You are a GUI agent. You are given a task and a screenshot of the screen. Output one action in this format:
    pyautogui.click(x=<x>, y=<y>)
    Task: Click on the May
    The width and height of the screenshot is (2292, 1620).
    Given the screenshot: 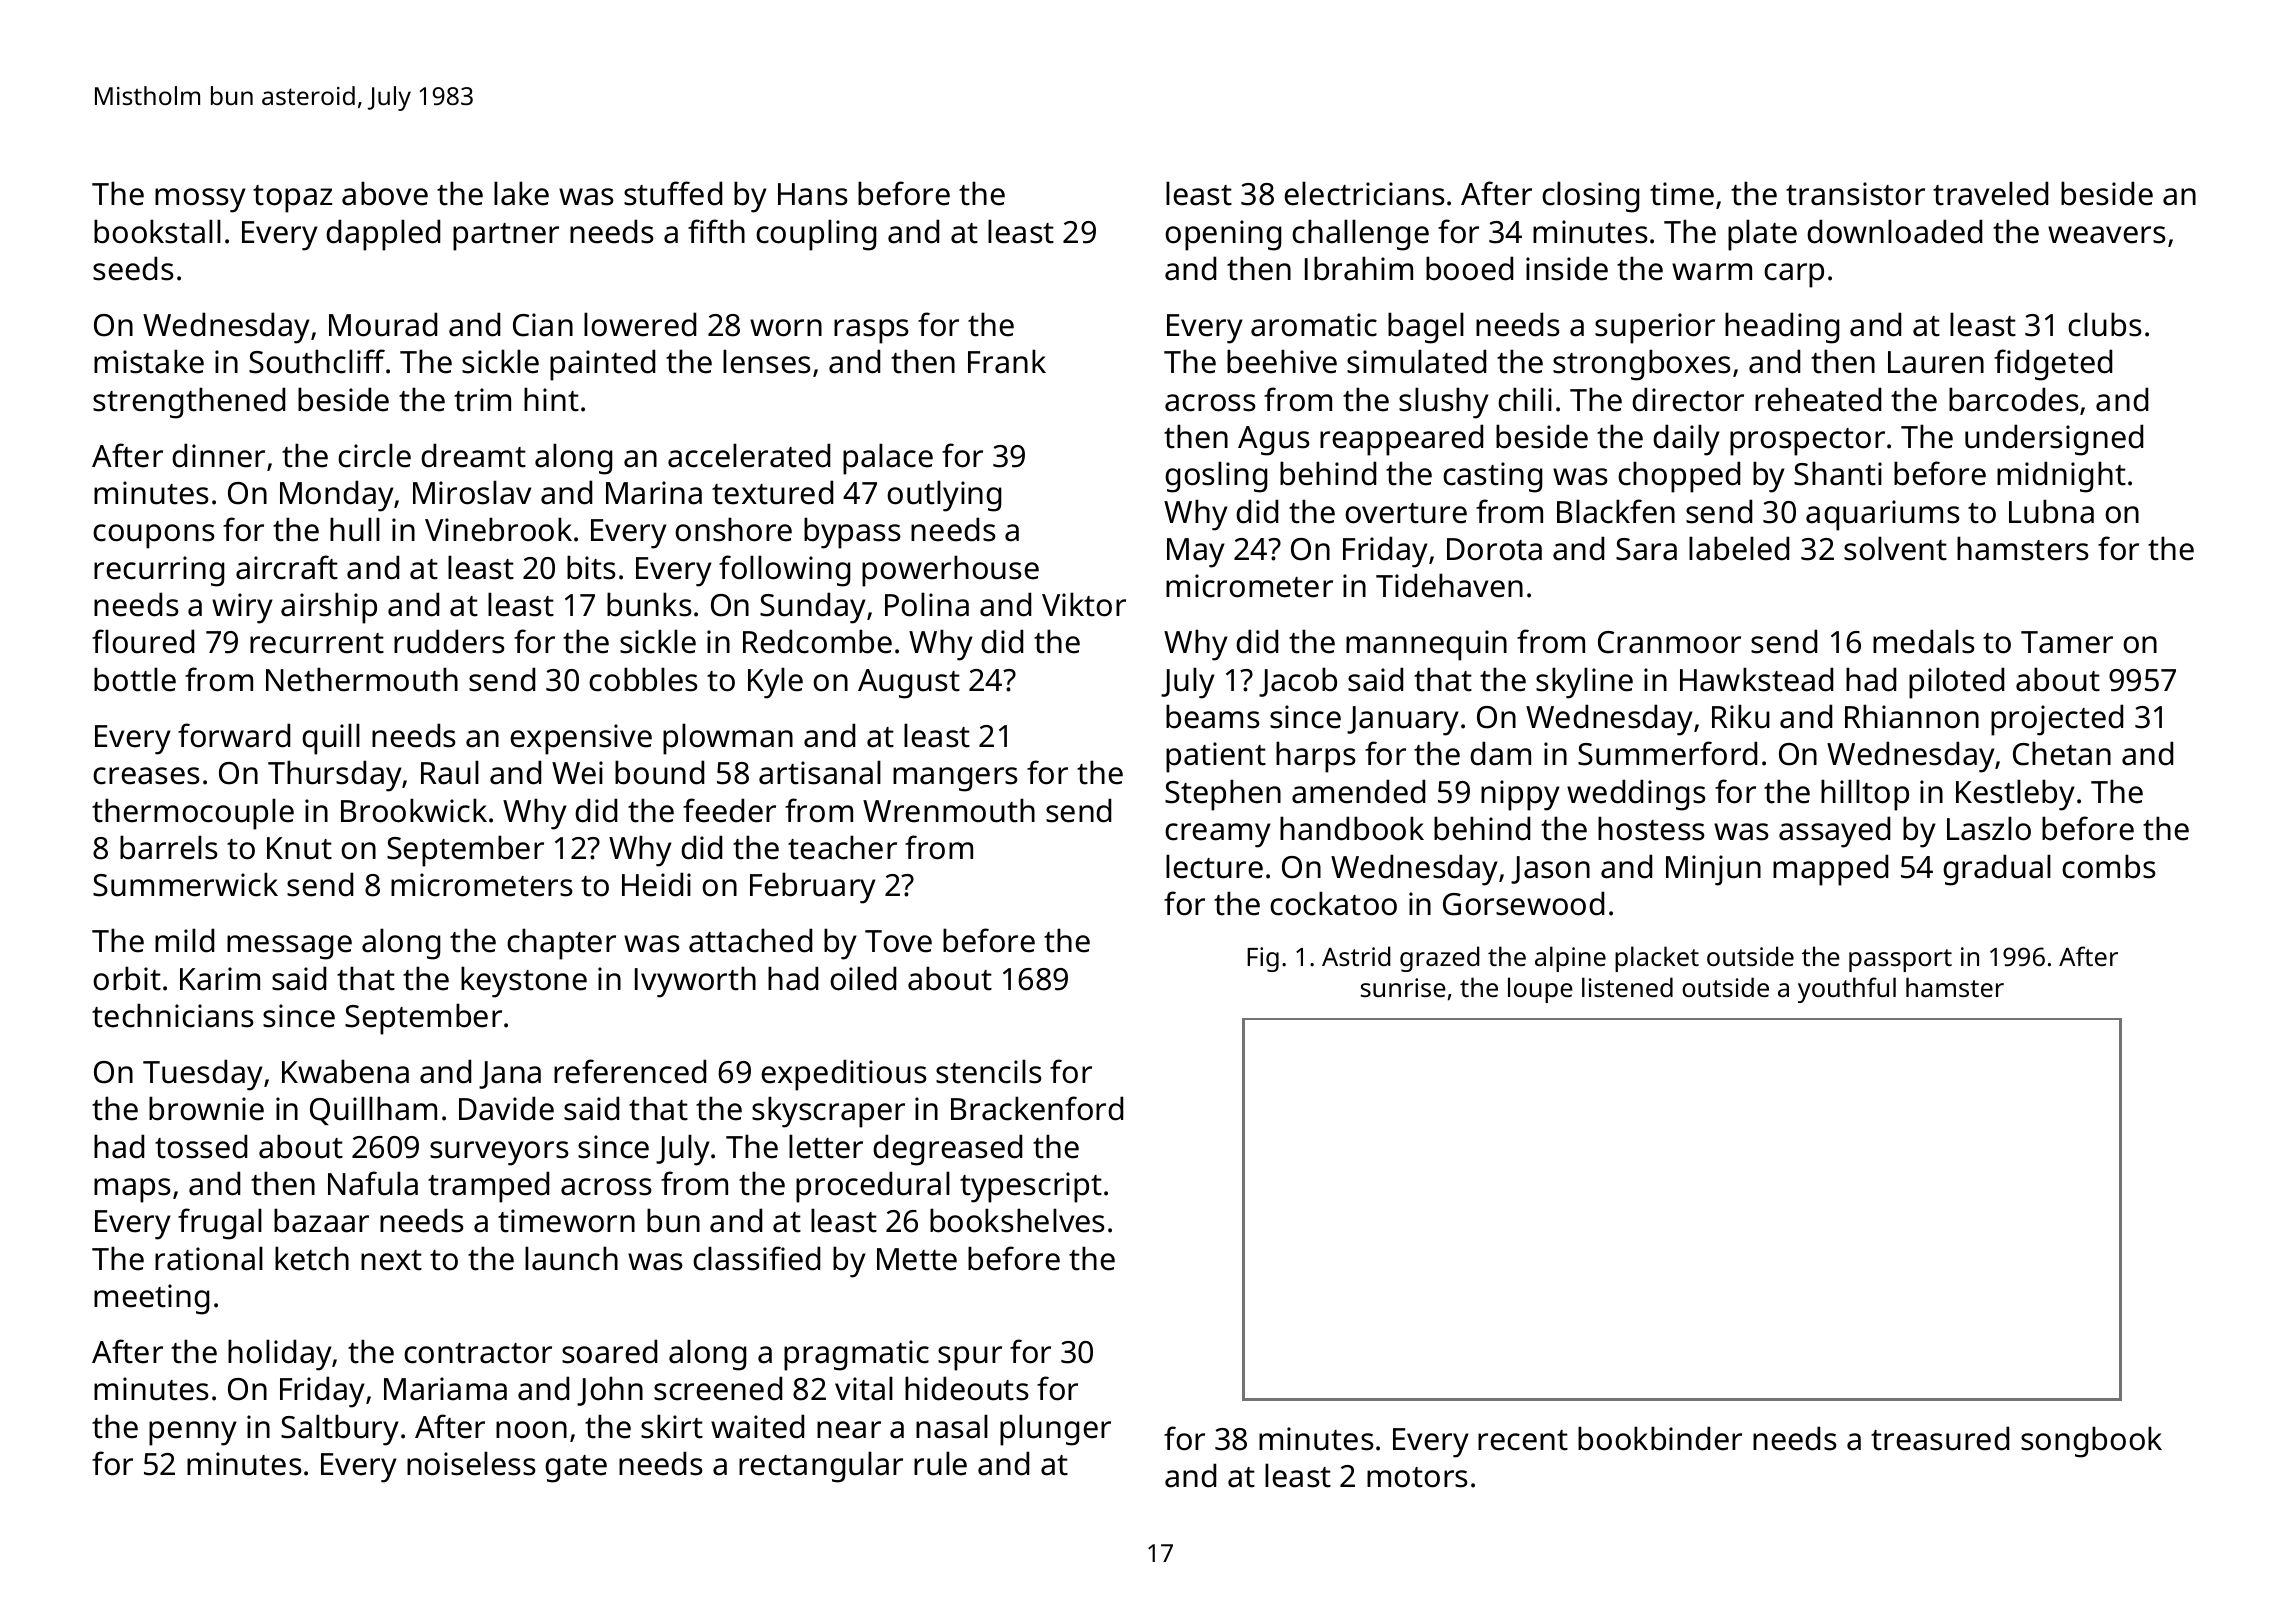 What is the action you would take?
    pyautogui.click(x=1196, y=553)
